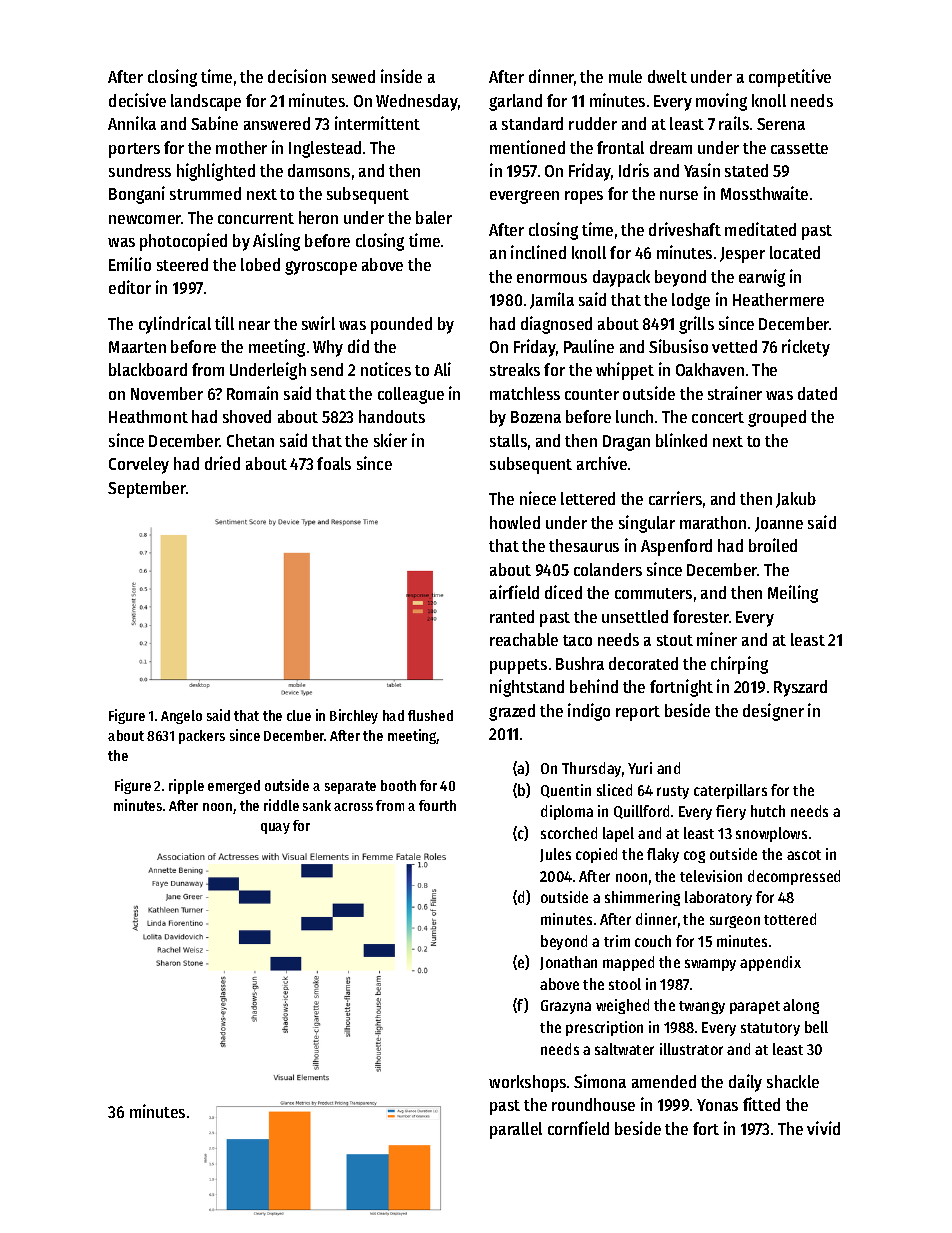 The image size is (952, 1233). Describe the element at coordinates (442, 369) in the image. I see `Ali` at that location.
